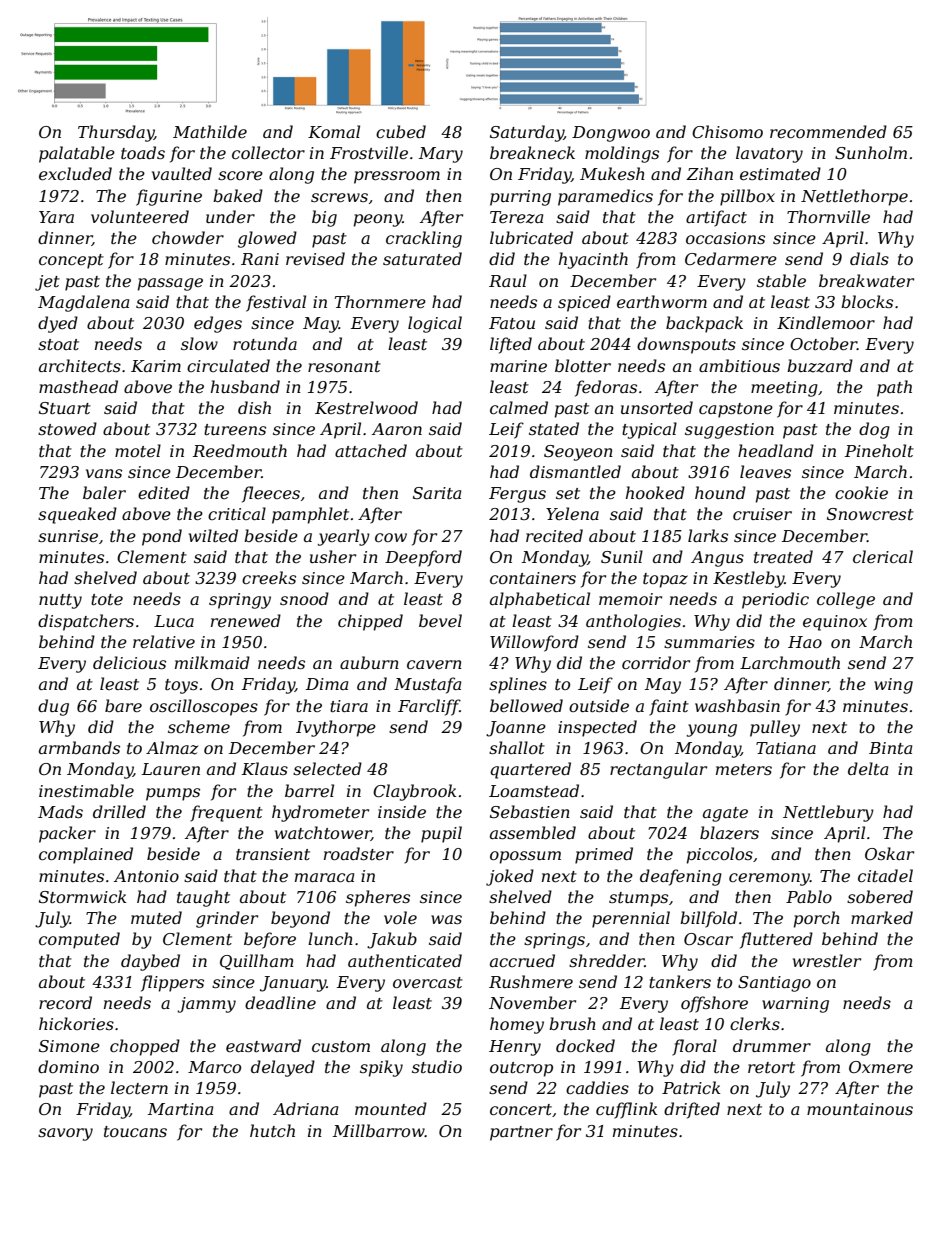 This image has width=952, height=1233. Describe the element at coordinates (139, 1087) in the image. I see `lectern` at that location.
